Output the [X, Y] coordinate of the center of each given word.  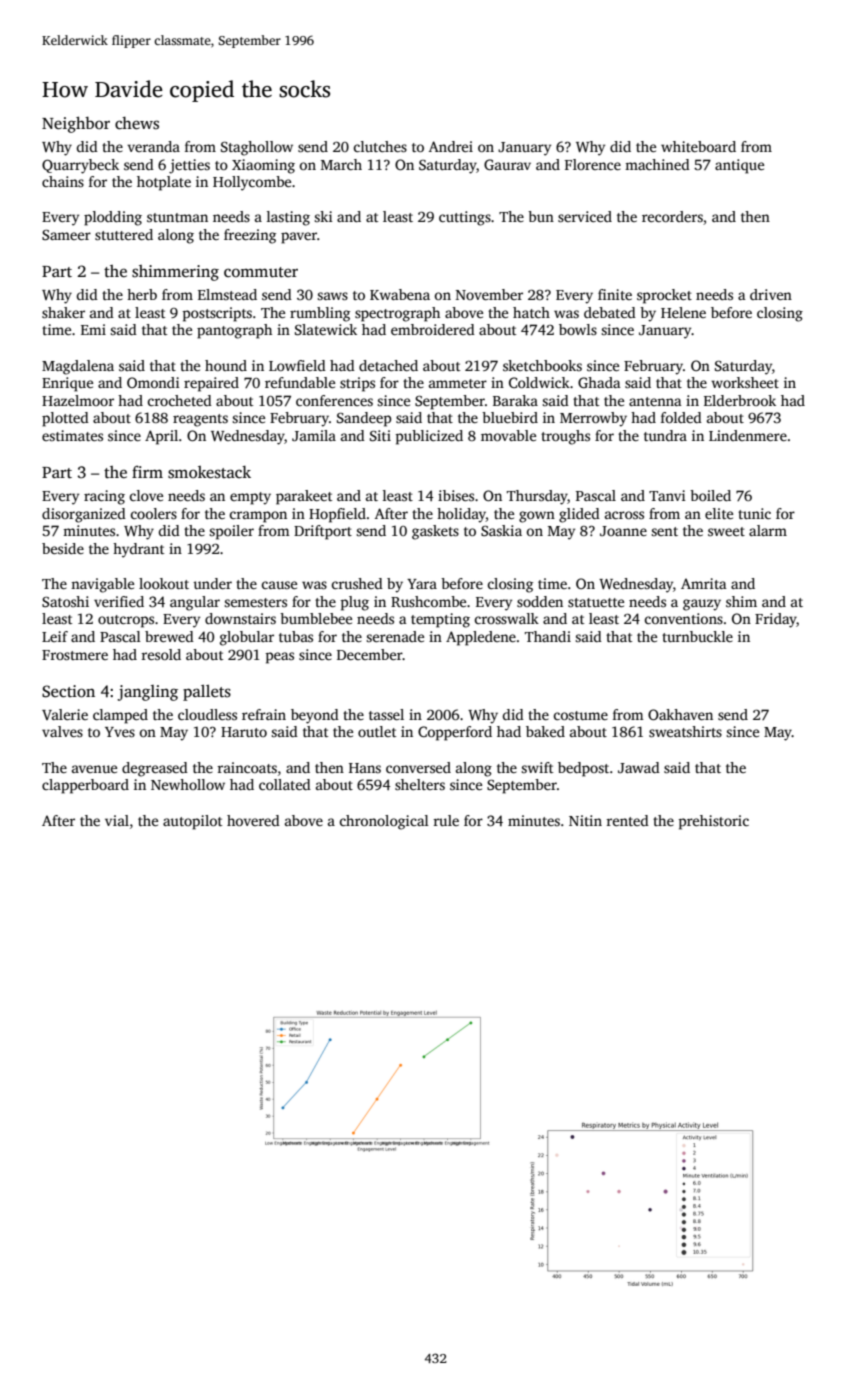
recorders [672, 216]
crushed [357, 583]
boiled [710, 495]
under [212, 583]
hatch [531, 312]
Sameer [66, 235]
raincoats [247, 767]
